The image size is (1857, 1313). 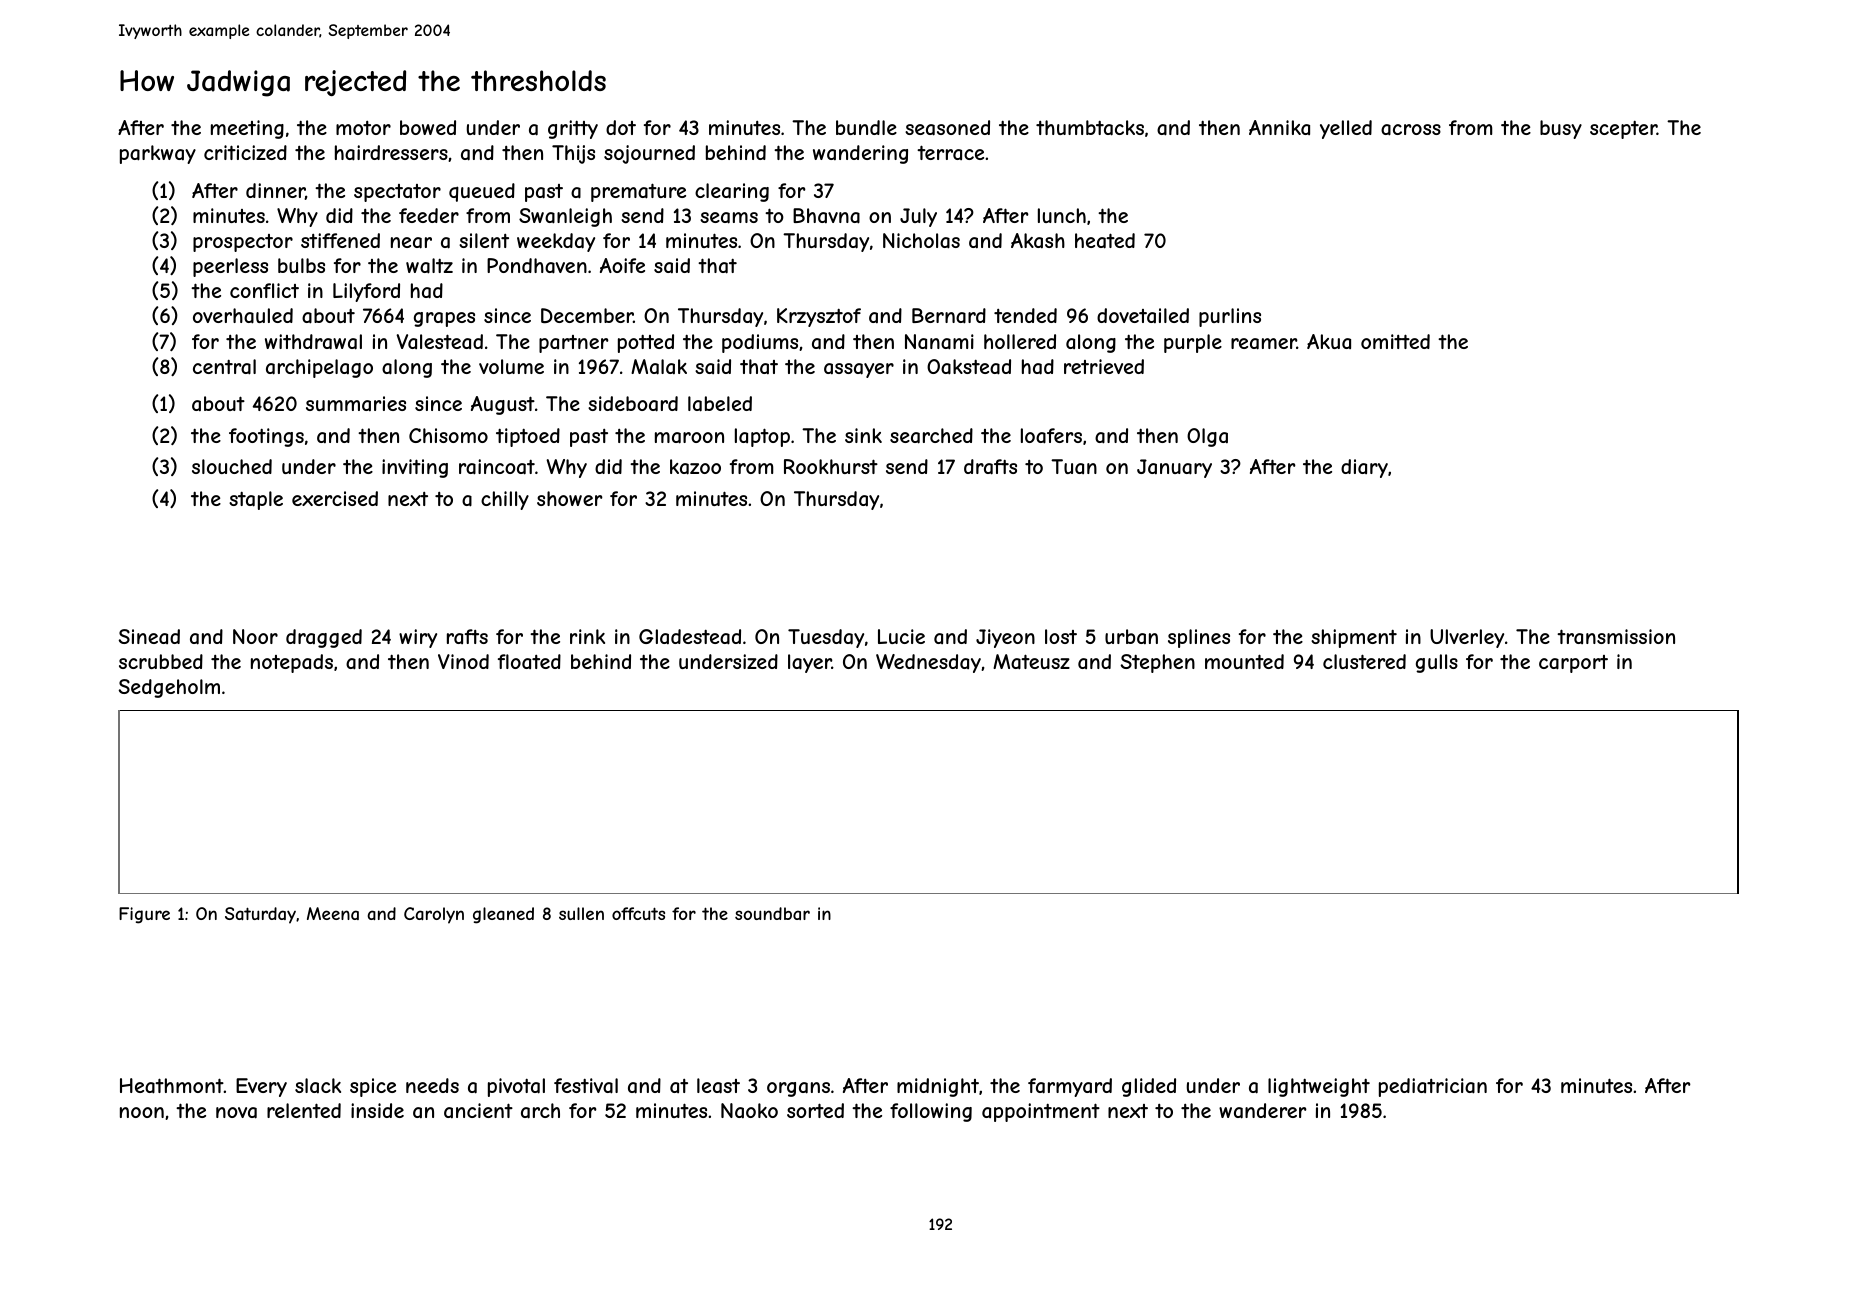 What do you see at coordinates (1561, 129) in the screenshot?
I see `busy` at bounding box center [1561, 129].
